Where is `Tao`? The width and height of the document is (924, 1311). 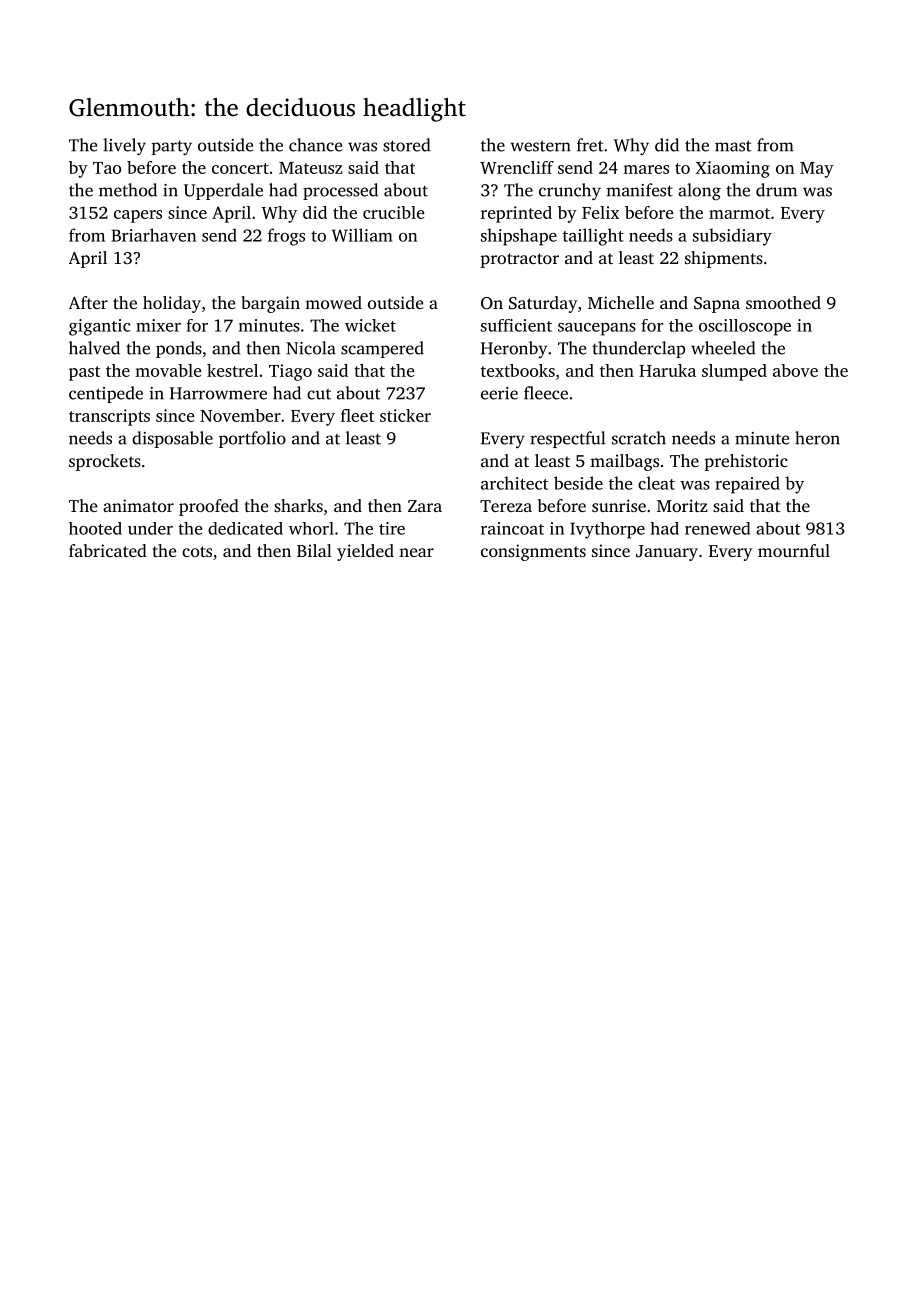 Tao is located at coordinates (107, 168).
